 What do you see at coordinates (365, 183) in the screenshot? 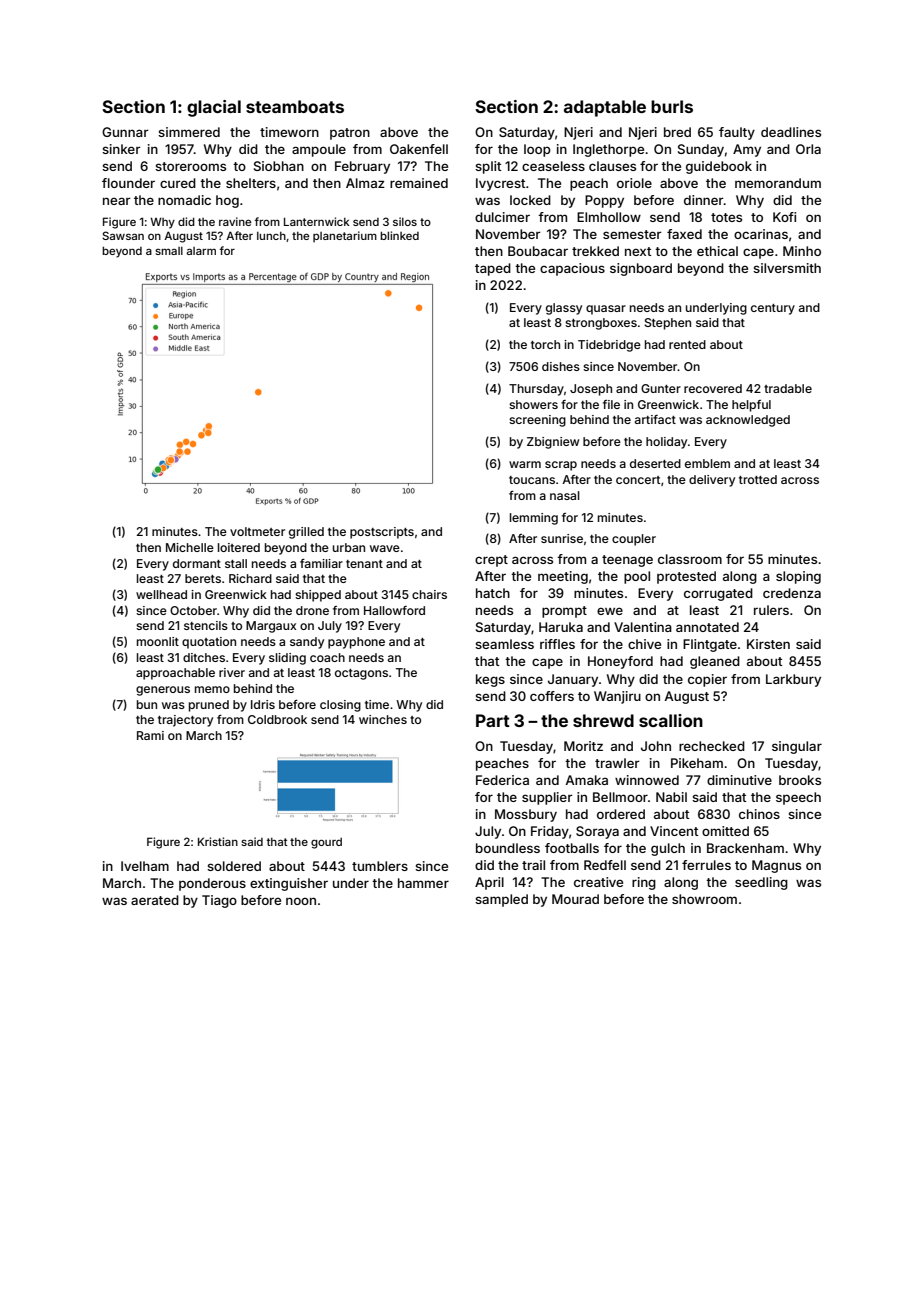
I see `Almaz` at bounding box center [365, 183].
